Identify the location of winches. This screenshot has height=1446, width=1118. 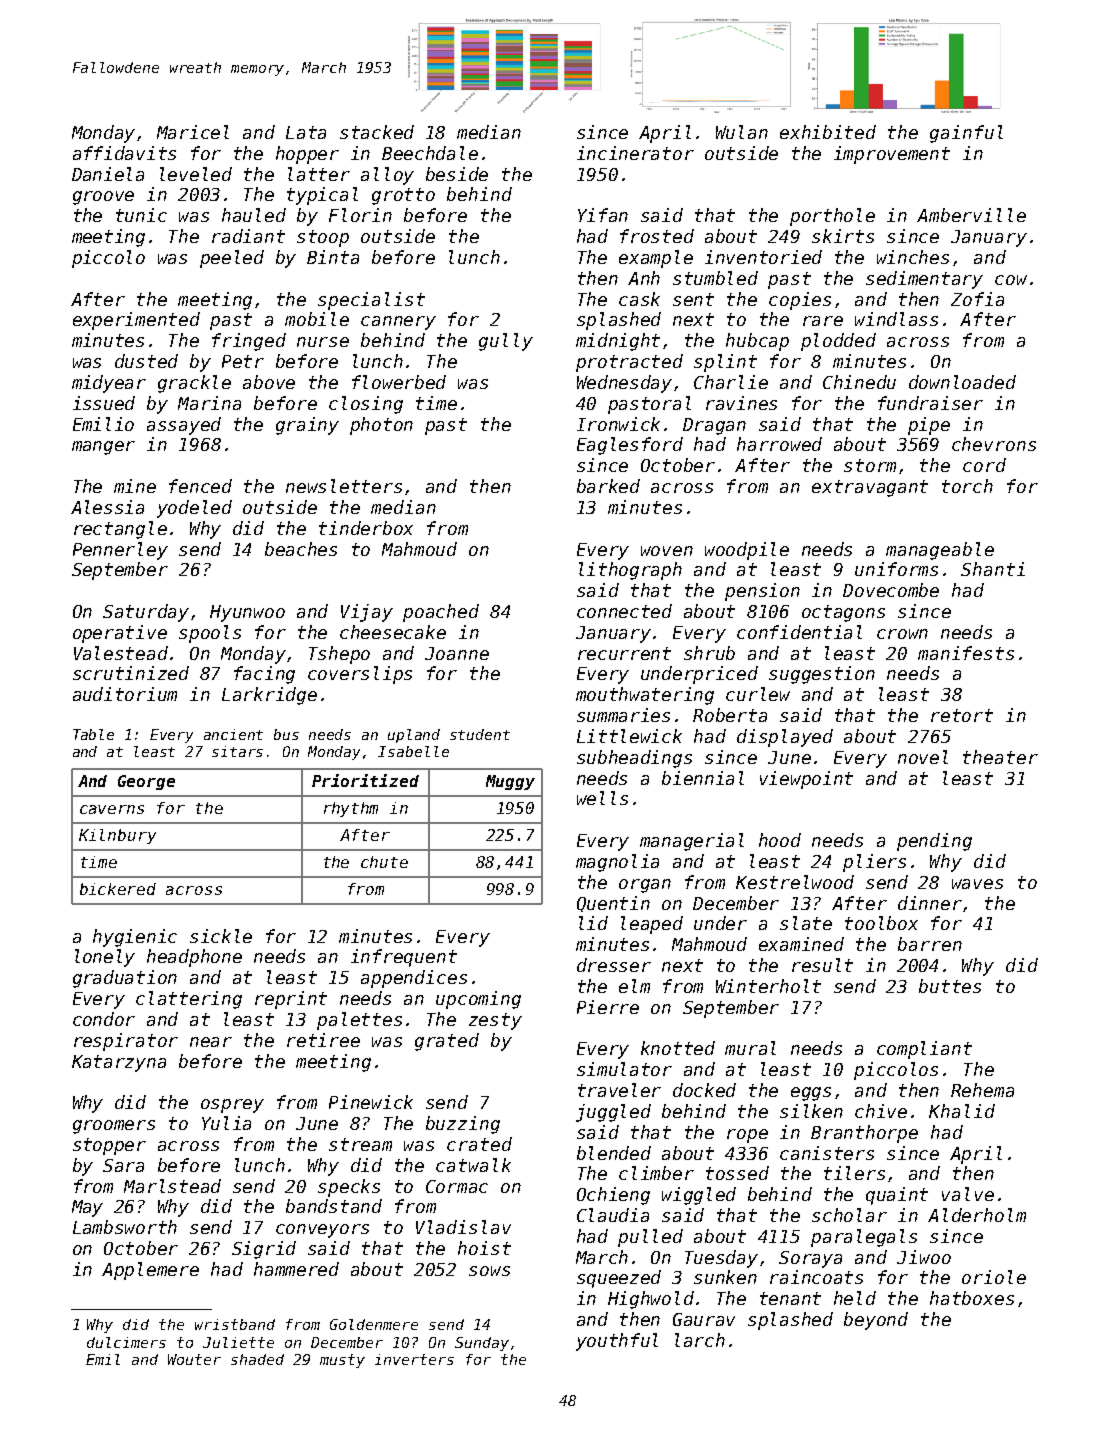
(913, 257).
